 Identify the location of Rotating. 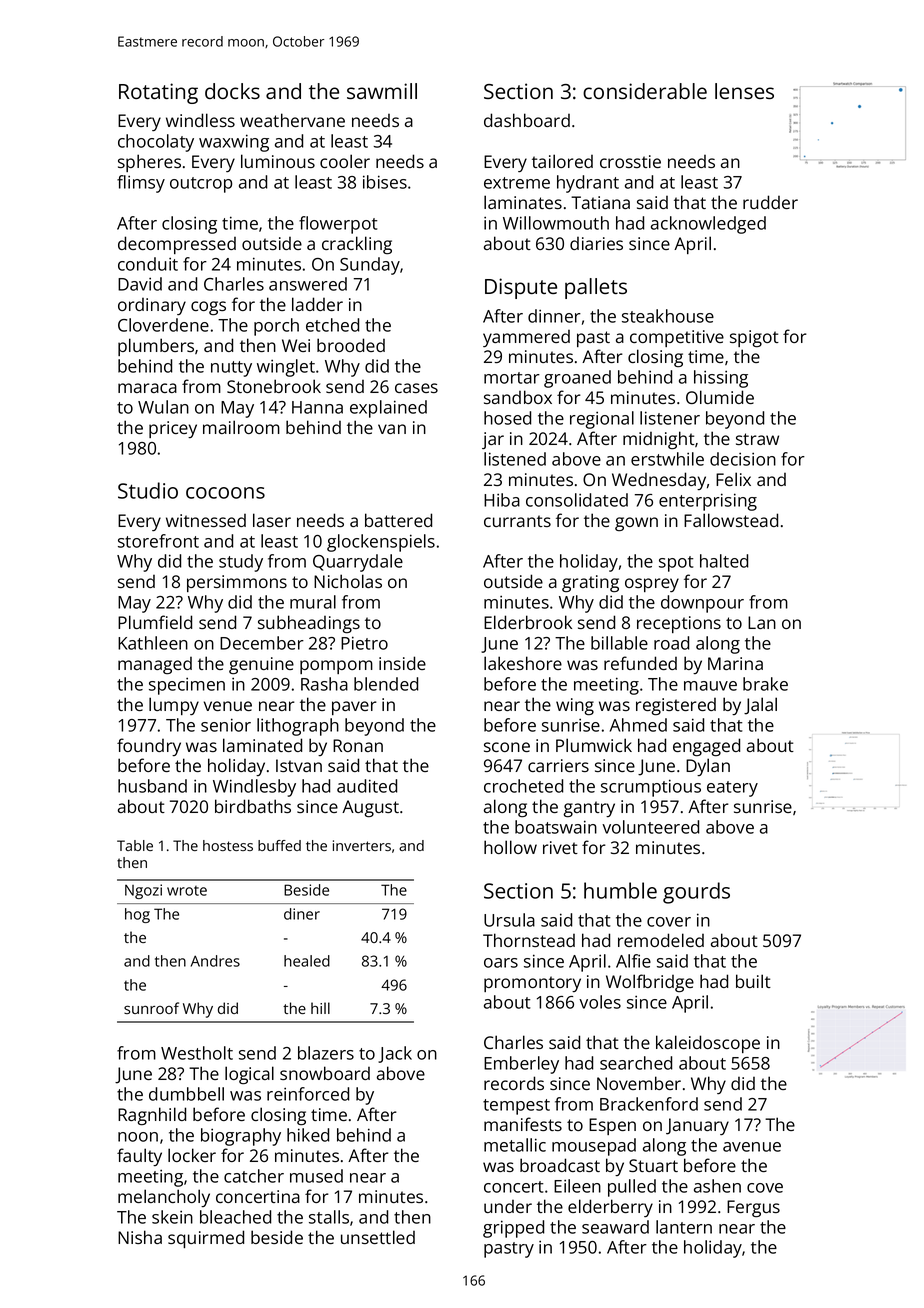
(158, 93).
